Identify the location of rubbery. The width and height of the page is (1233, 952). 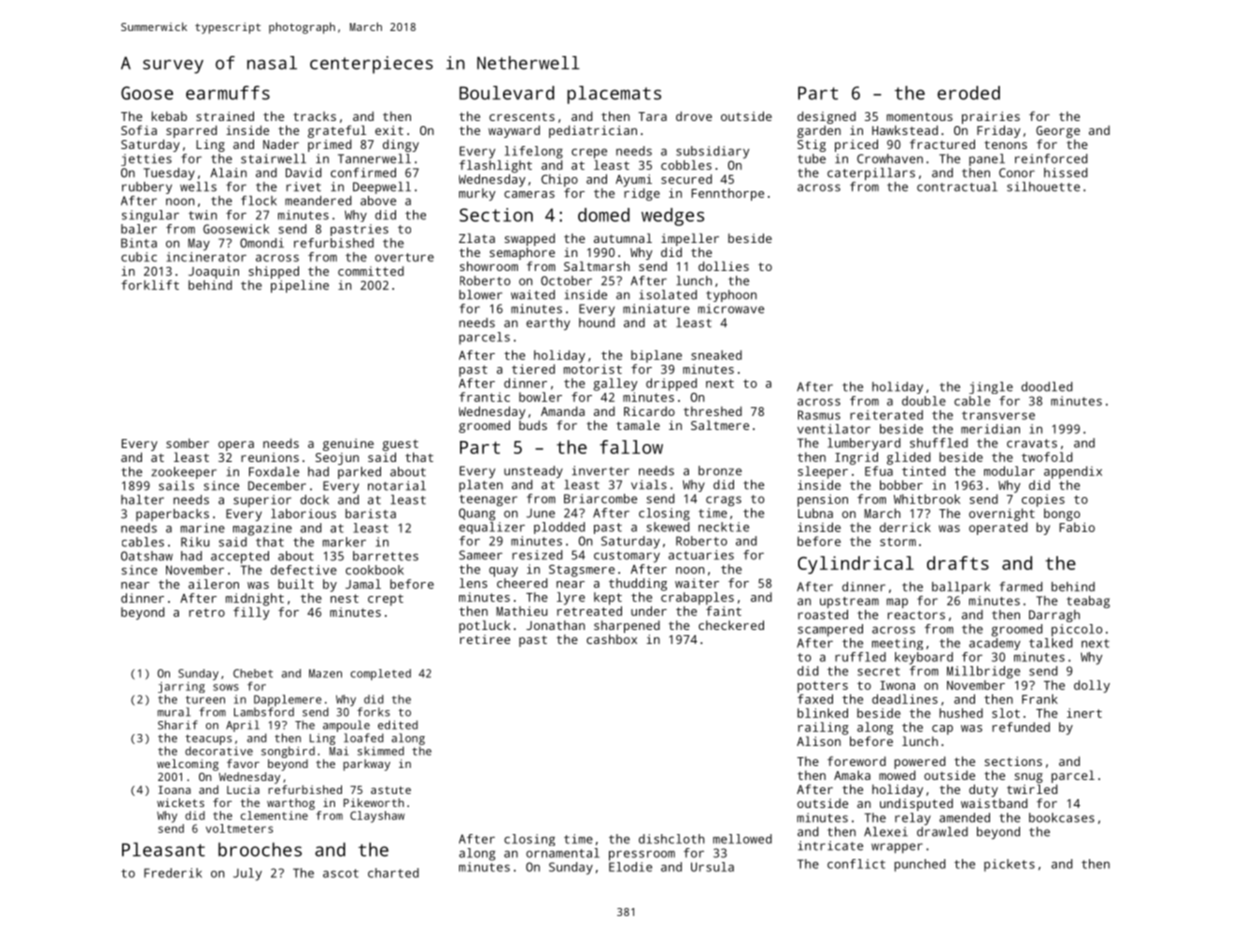
(147, 188).
